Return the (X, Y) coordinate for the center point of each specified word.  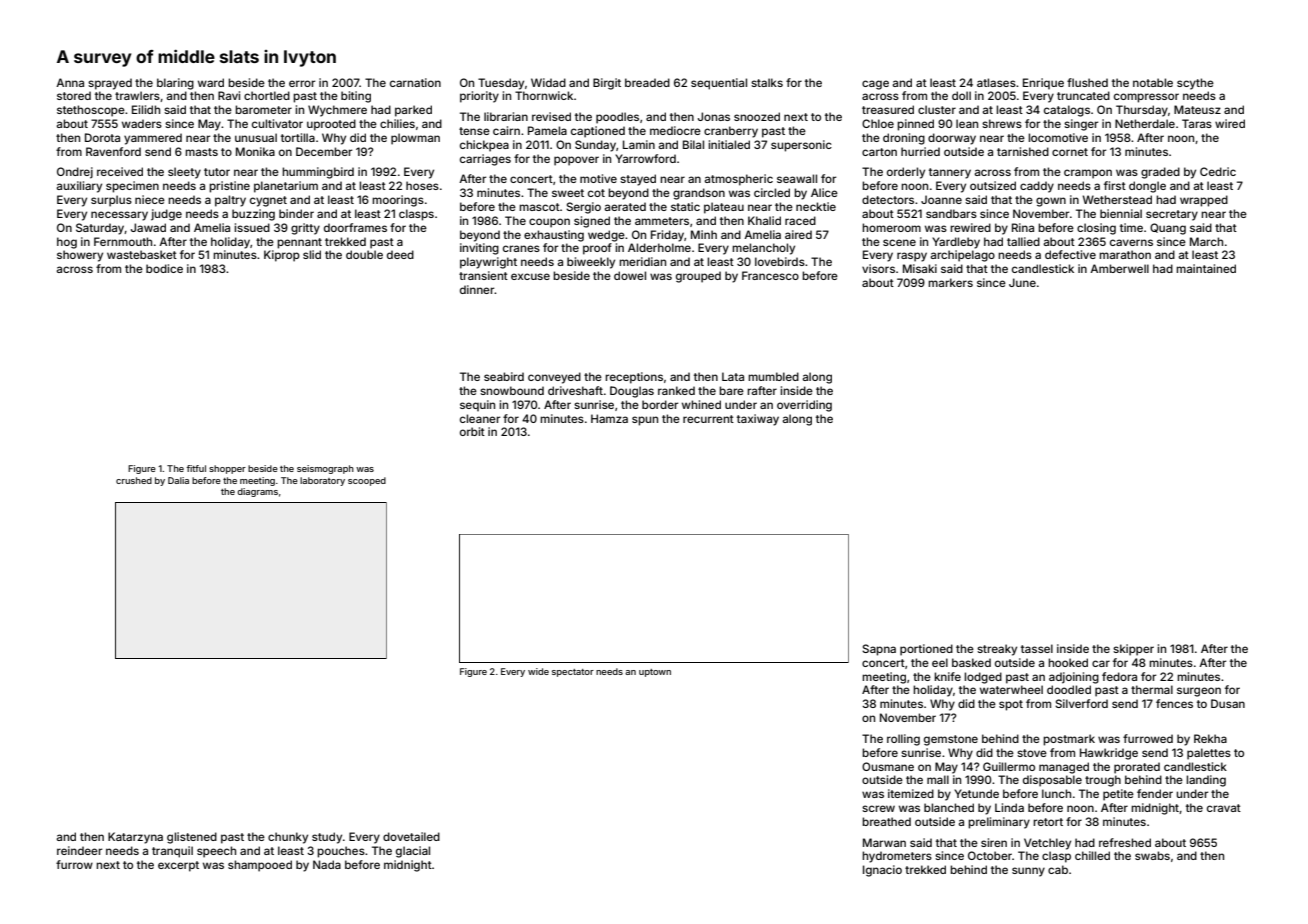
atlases (996, 82)
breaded (647, 82)
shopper (227, 469)
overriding (804, 406)
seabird (504, 376)
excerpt (178, 866)
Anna (70, 82)
